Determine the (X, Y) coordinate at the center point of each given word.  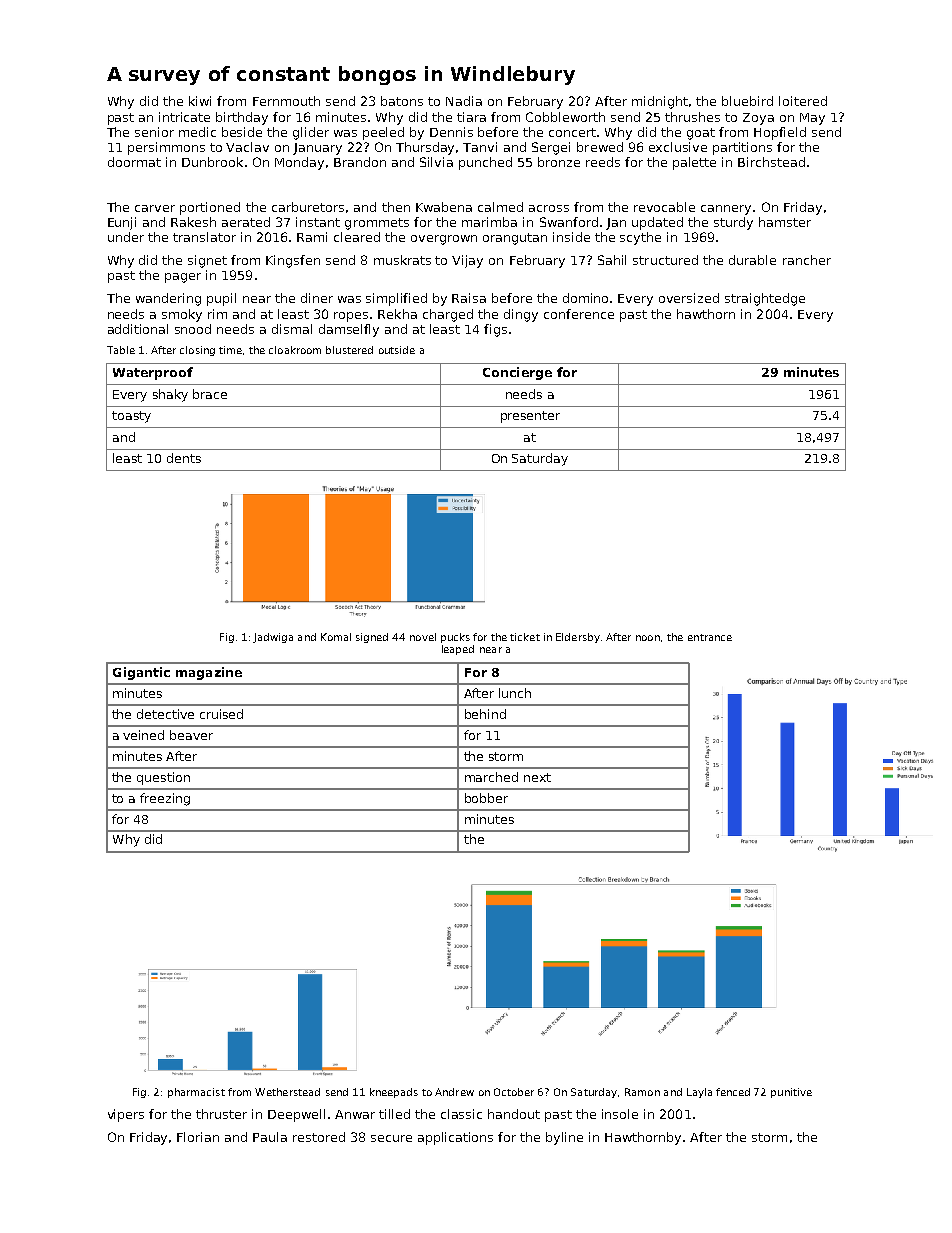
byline (564, 1138)
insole (620, 1114)
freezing (165, 799)
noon (648, 638)
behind (485, 714)
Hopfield (780, 133)
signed (372, 638)
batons (402, 101)
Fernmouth (286, 101)
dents (184, 458)
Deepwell (296, 1115)
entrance (710, 637)
